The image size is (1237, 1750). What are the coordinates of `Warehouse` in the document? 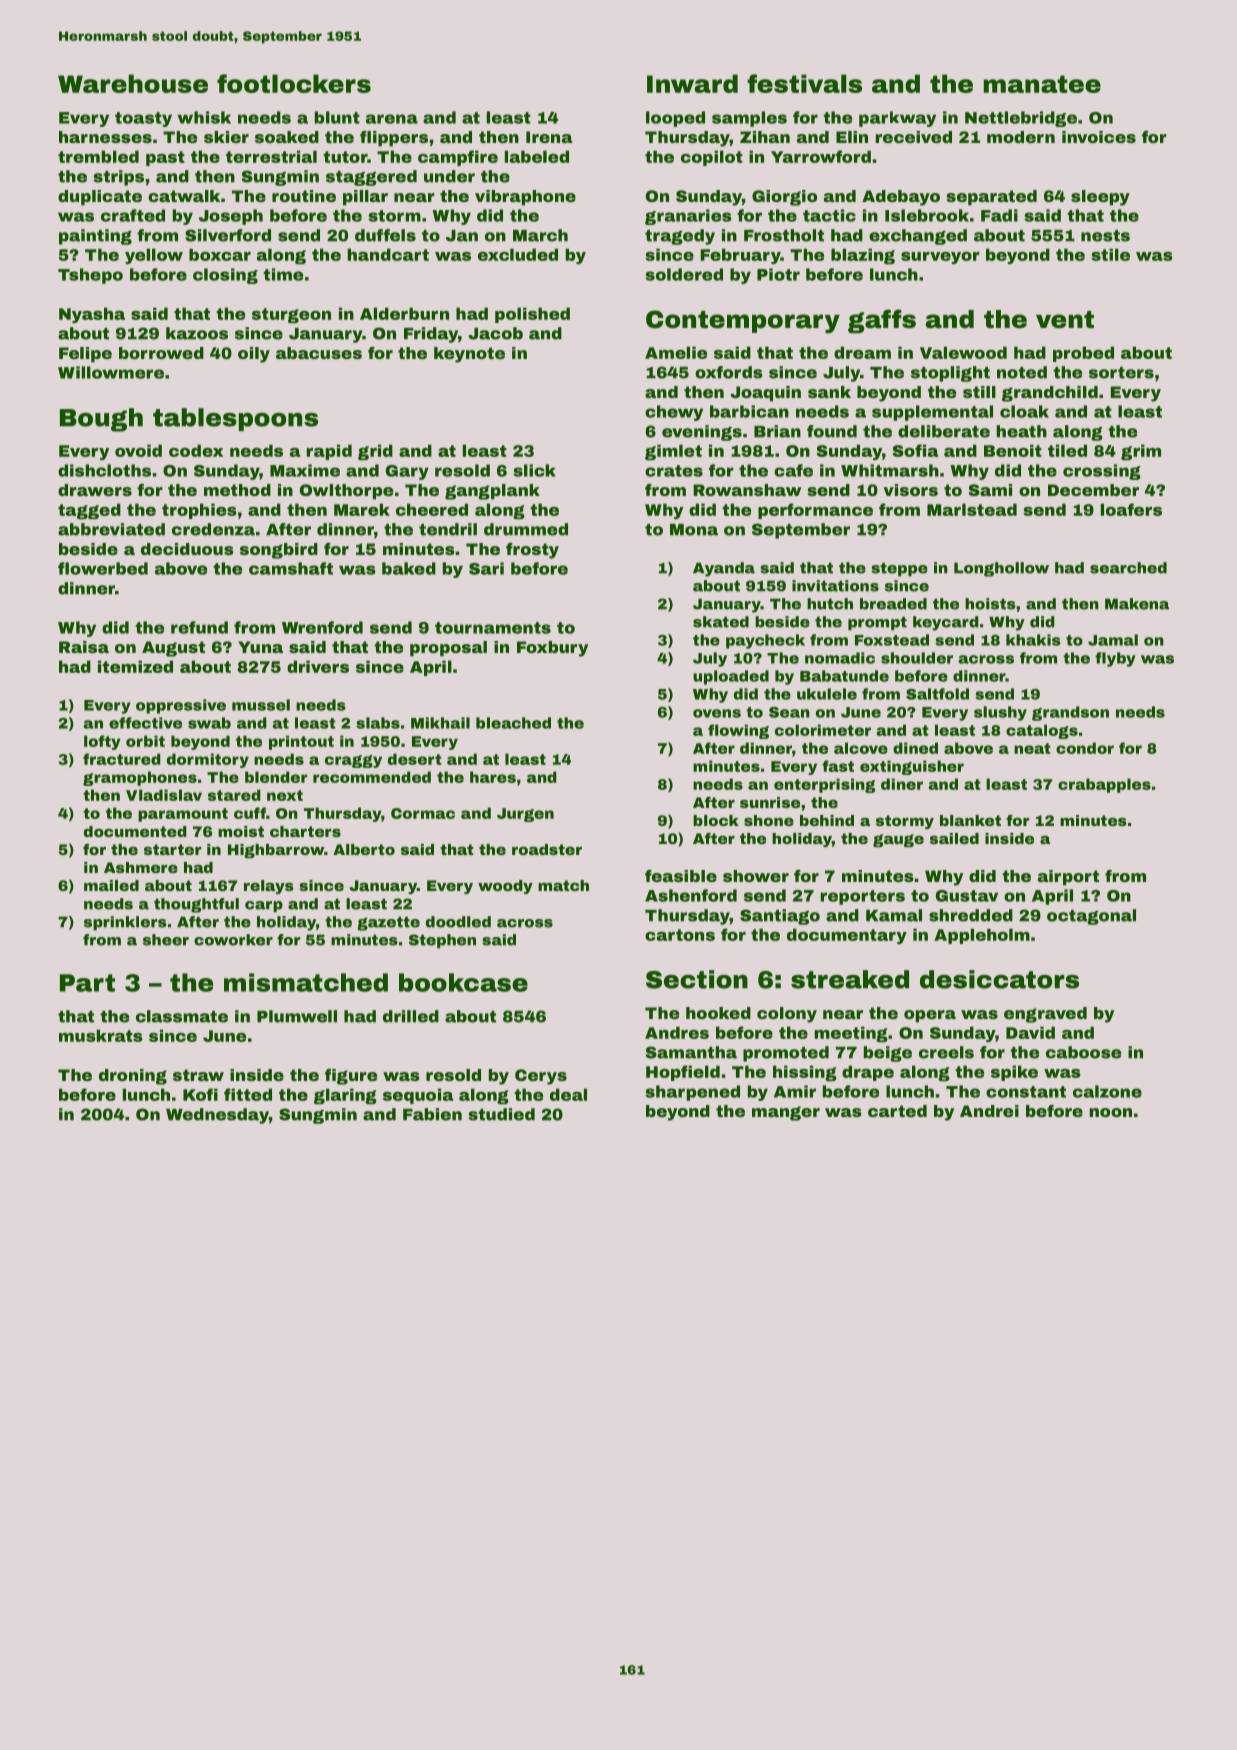 It's located at (133, 83).
